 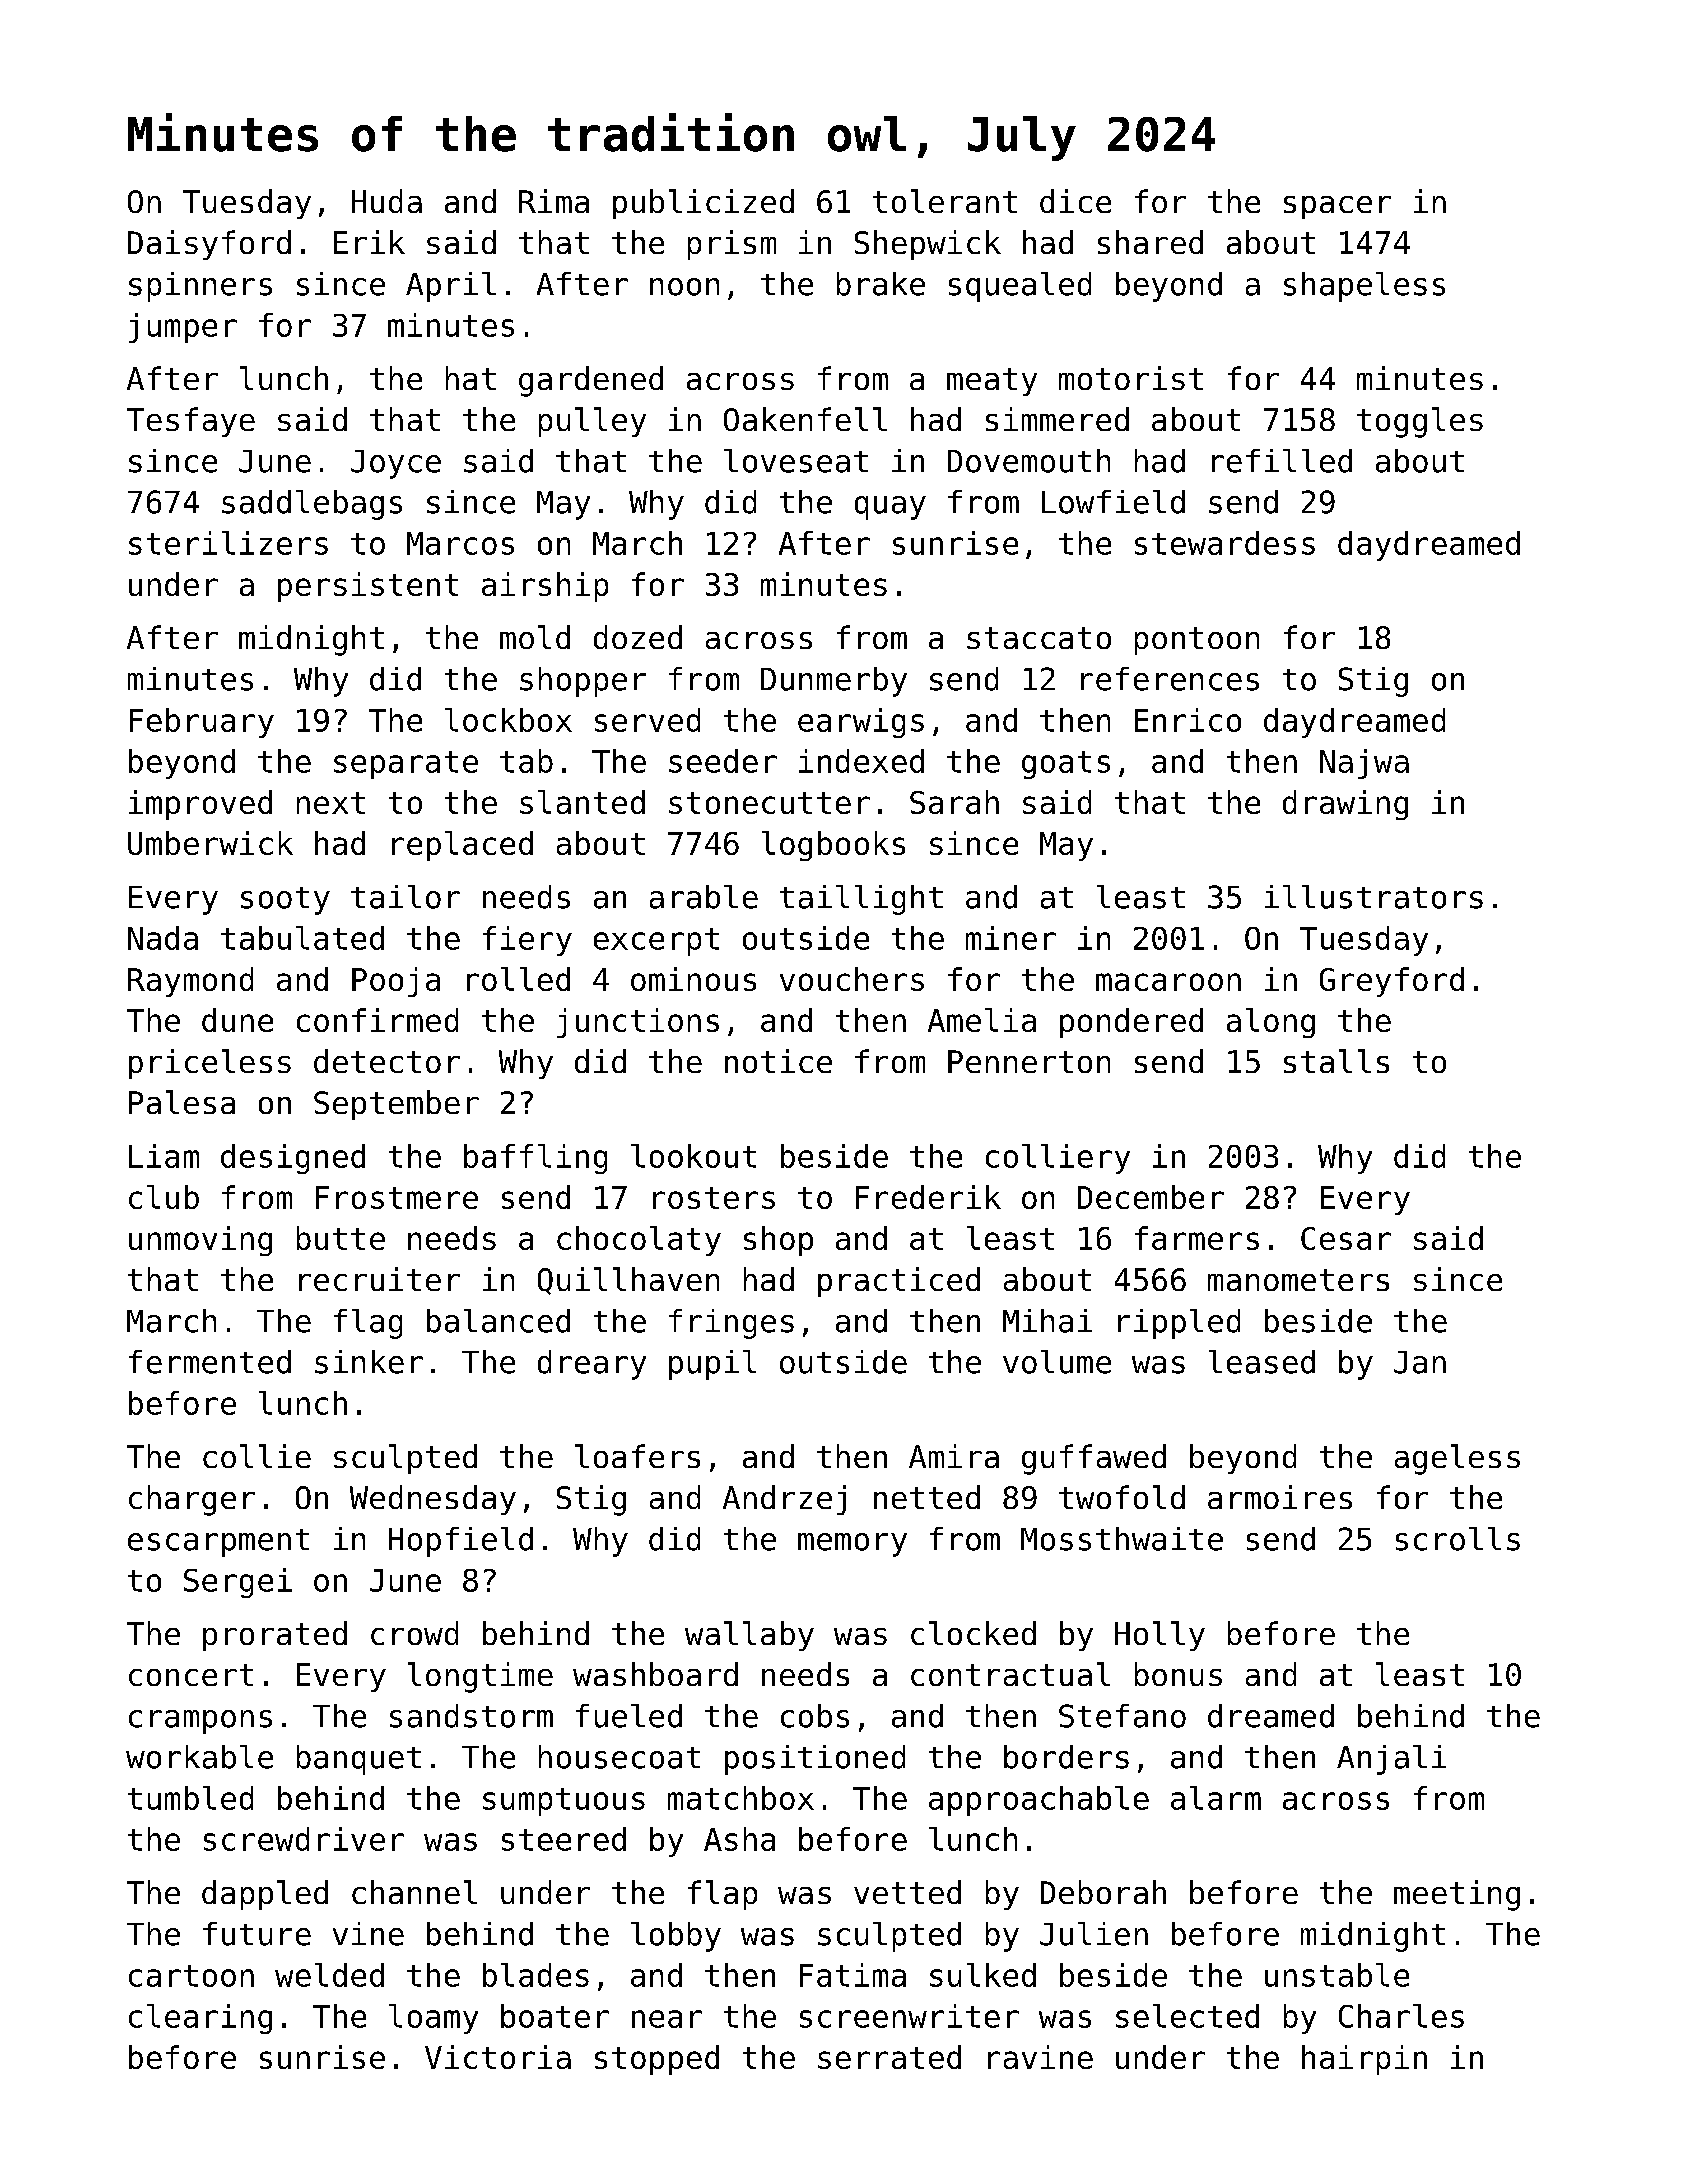 What do you see at coordinates (498, 2057) in the screenshot?
I see `Victoria` at bounding box center [498, 2057].
